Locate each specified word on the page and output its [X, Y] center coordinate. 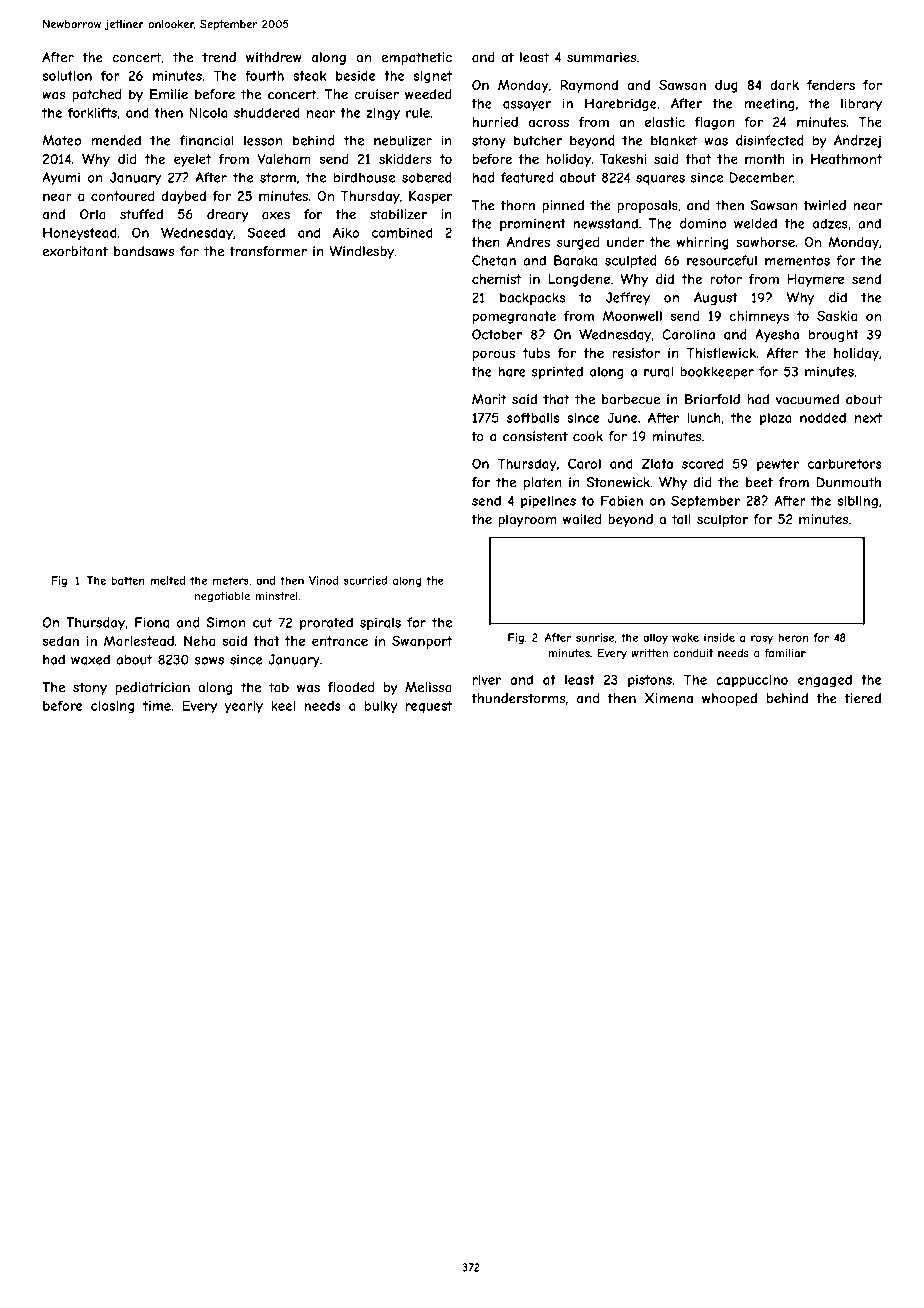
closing [112, 707]
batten [128, 580]
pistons [650, 681]
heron [793, 637]
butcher [538, 140]
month [765, 159]
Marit [489, 399]
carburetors [844, 464]
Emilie [169, 94]
